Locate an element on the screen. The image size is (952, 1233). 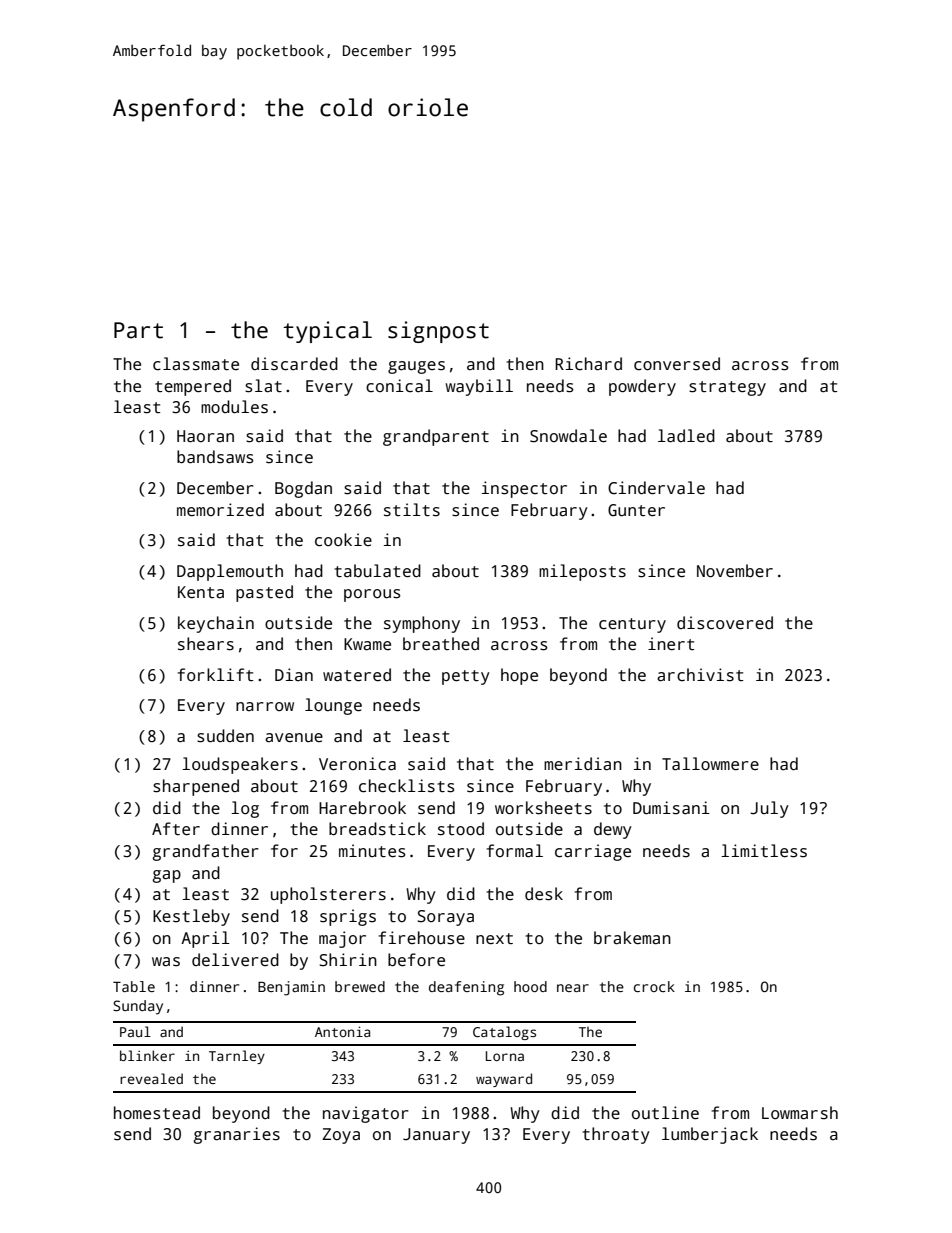
gap is located at coordinates (166, 876).
